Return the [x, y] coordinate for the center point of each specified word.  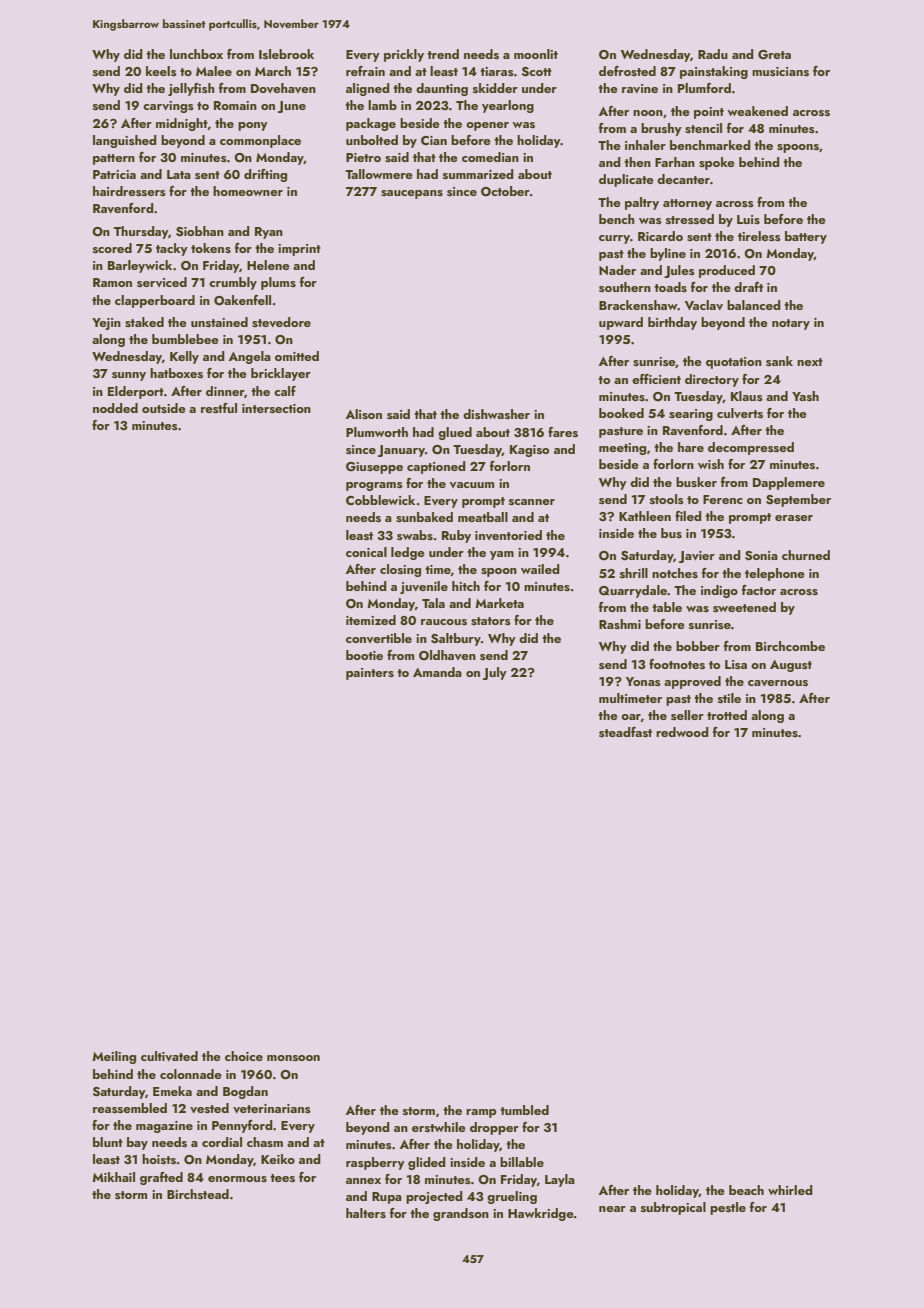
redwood [682, 732]
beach [746, 1190]
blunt [108, 1142]
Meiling [114, 1057]
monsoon [293, 1058]
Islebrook [286, 54]
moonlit [536, 54]
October [505, 191]
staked [144, 322]
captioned [436, 467]
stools [667, 499]
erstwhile [439, 1127]
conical [366, 552]
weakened [757, 111]
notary [791, 324]
